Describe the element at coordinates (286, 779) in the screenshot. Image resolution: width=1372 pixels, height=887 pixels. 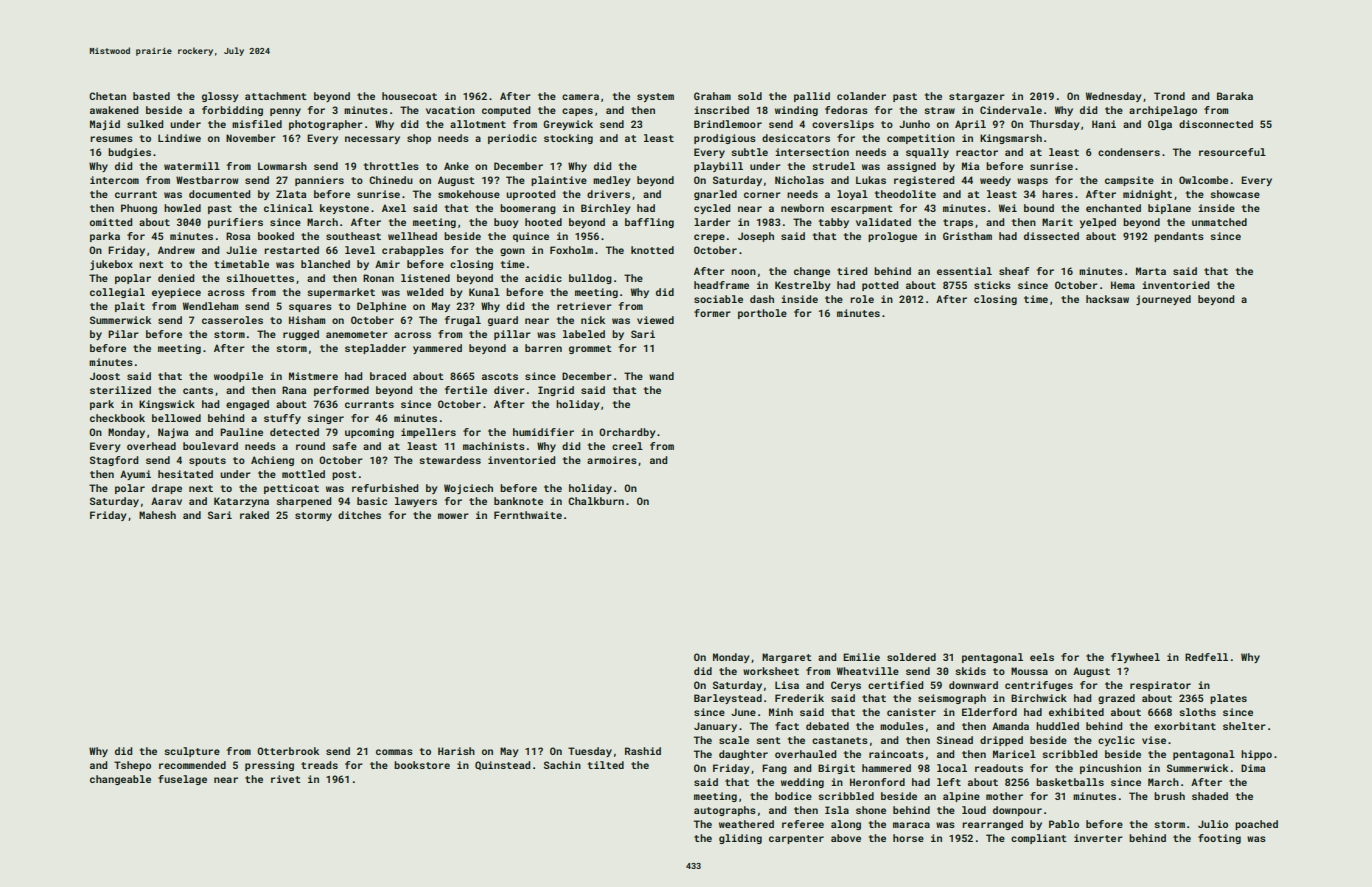
I see `rivet` at that location.
